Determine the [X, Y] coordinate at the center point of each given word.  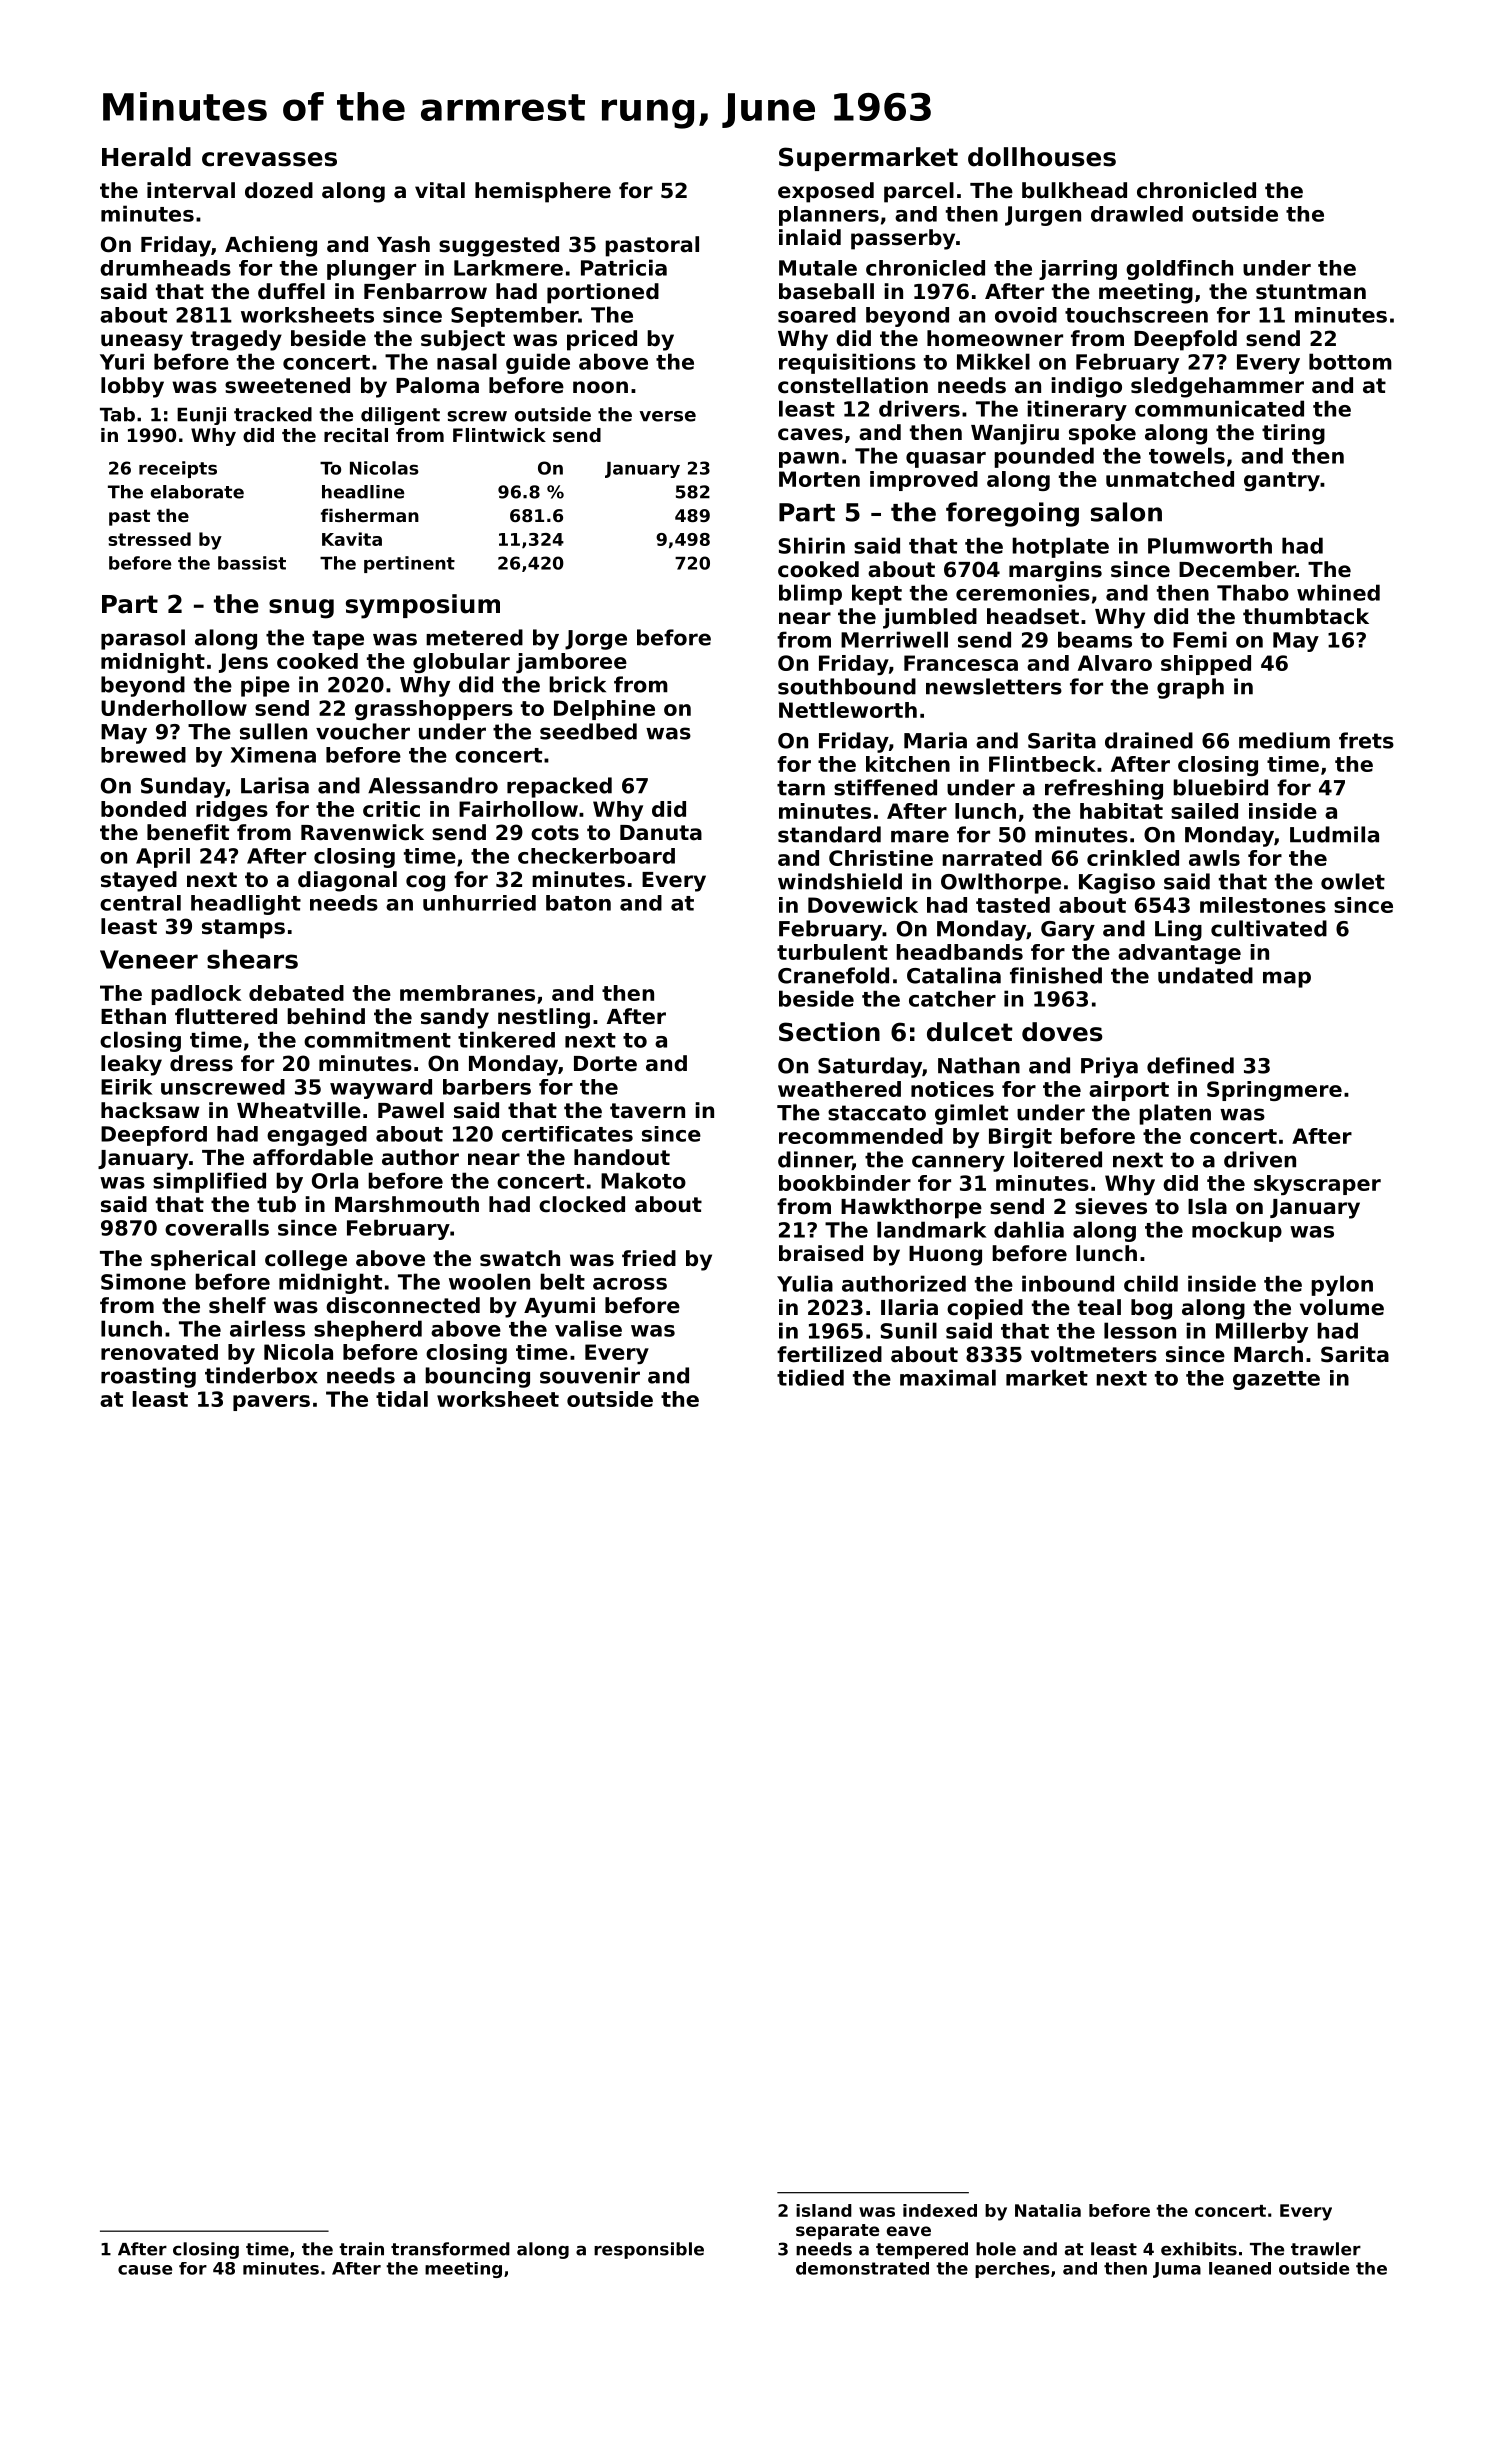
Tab [117, 414]
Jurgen [1043, 216]
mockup [1237, 1231]
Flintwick [499, 435]
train [361, 2249]
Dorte [605, 1064]
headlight [246, 905]
